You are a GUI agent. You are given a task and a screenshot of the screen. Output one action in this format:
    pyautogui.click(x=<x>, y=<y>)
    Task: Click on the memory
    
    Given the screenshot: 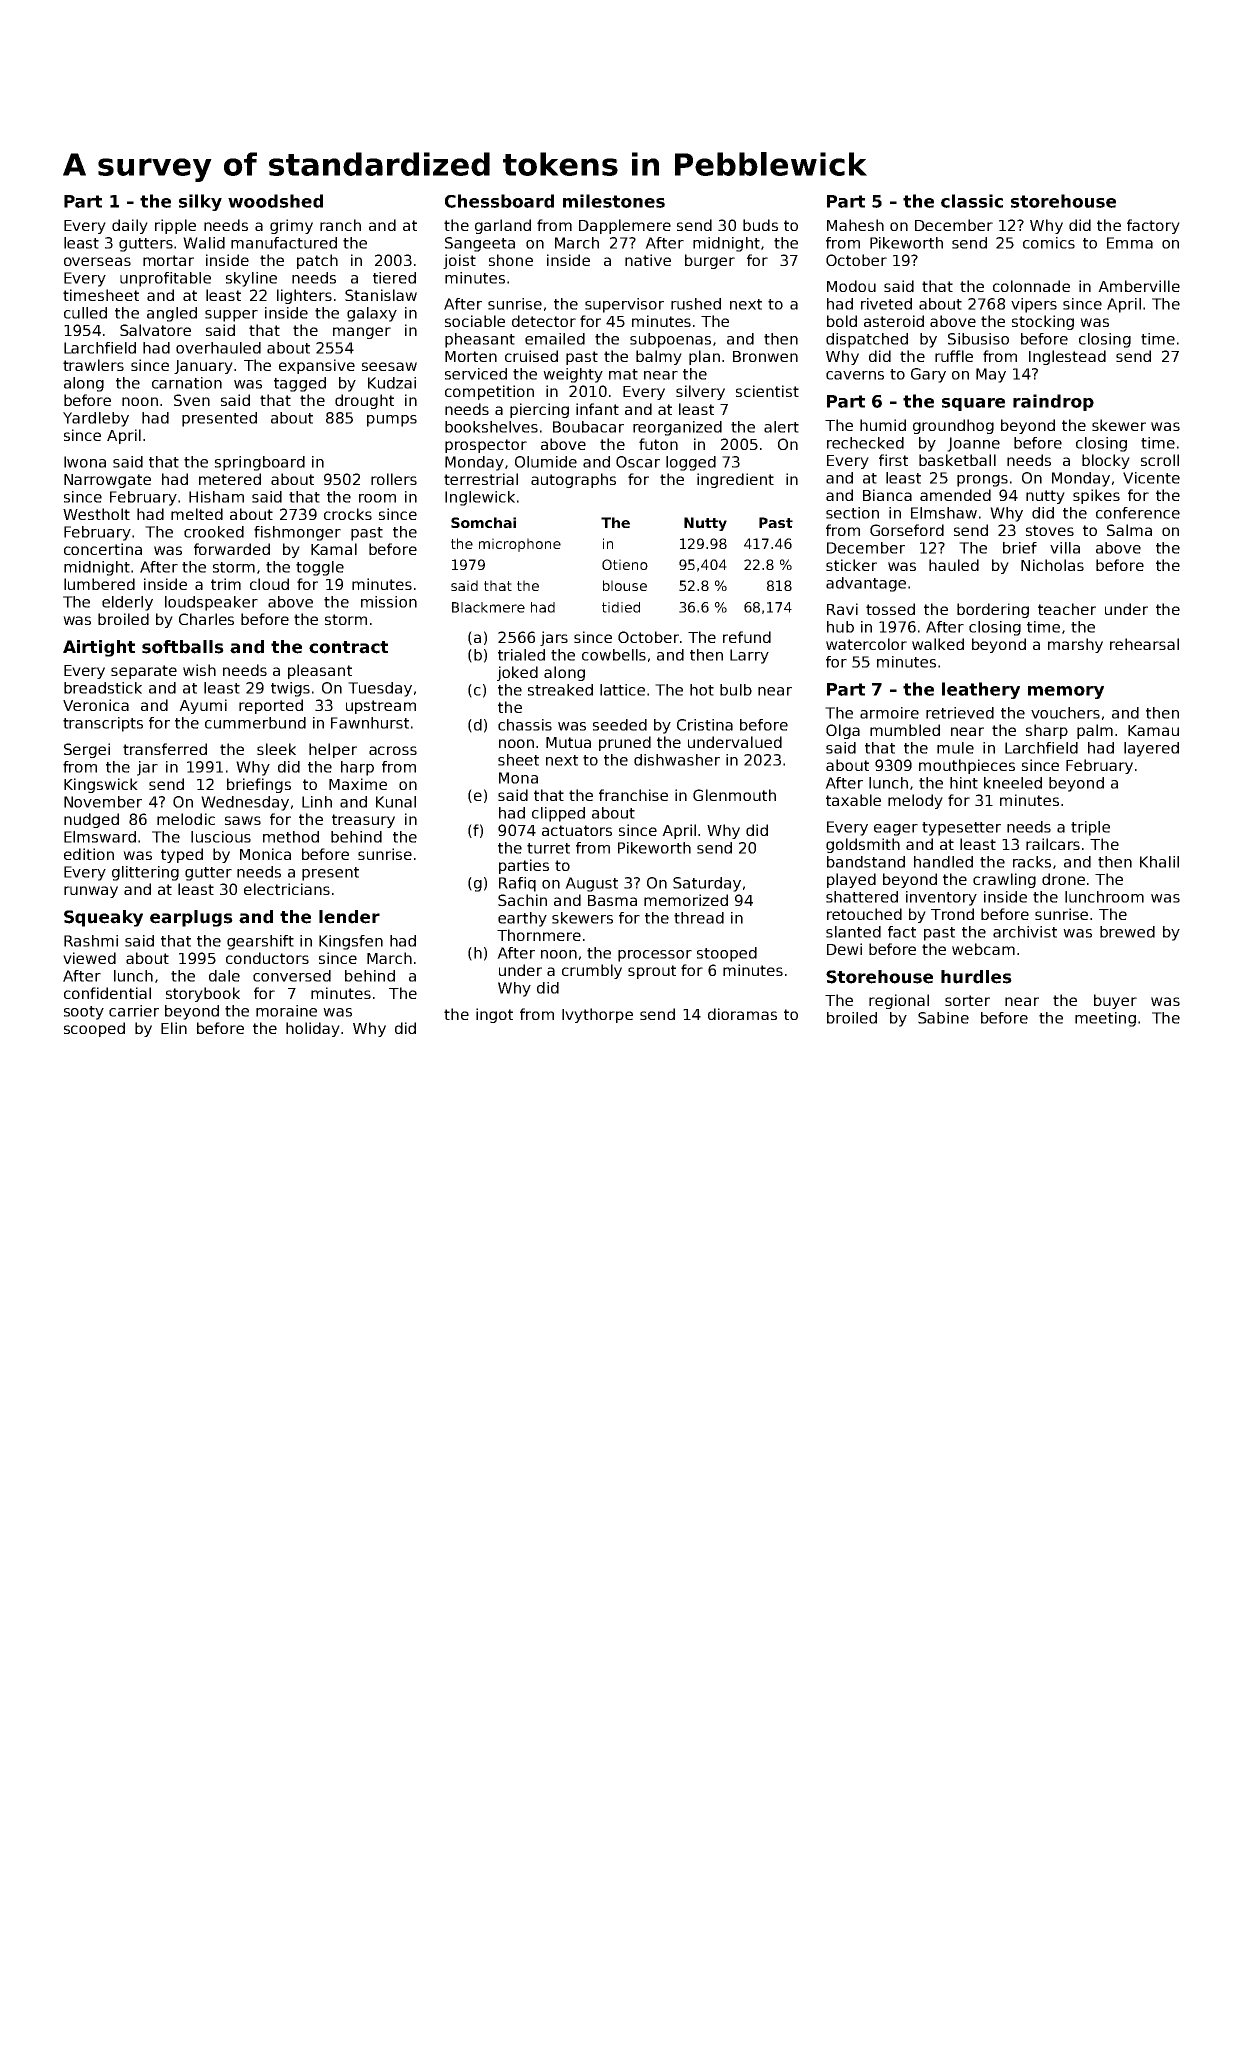 What is the action you would take?
    pyautogui.click(x=1066, y=692)
